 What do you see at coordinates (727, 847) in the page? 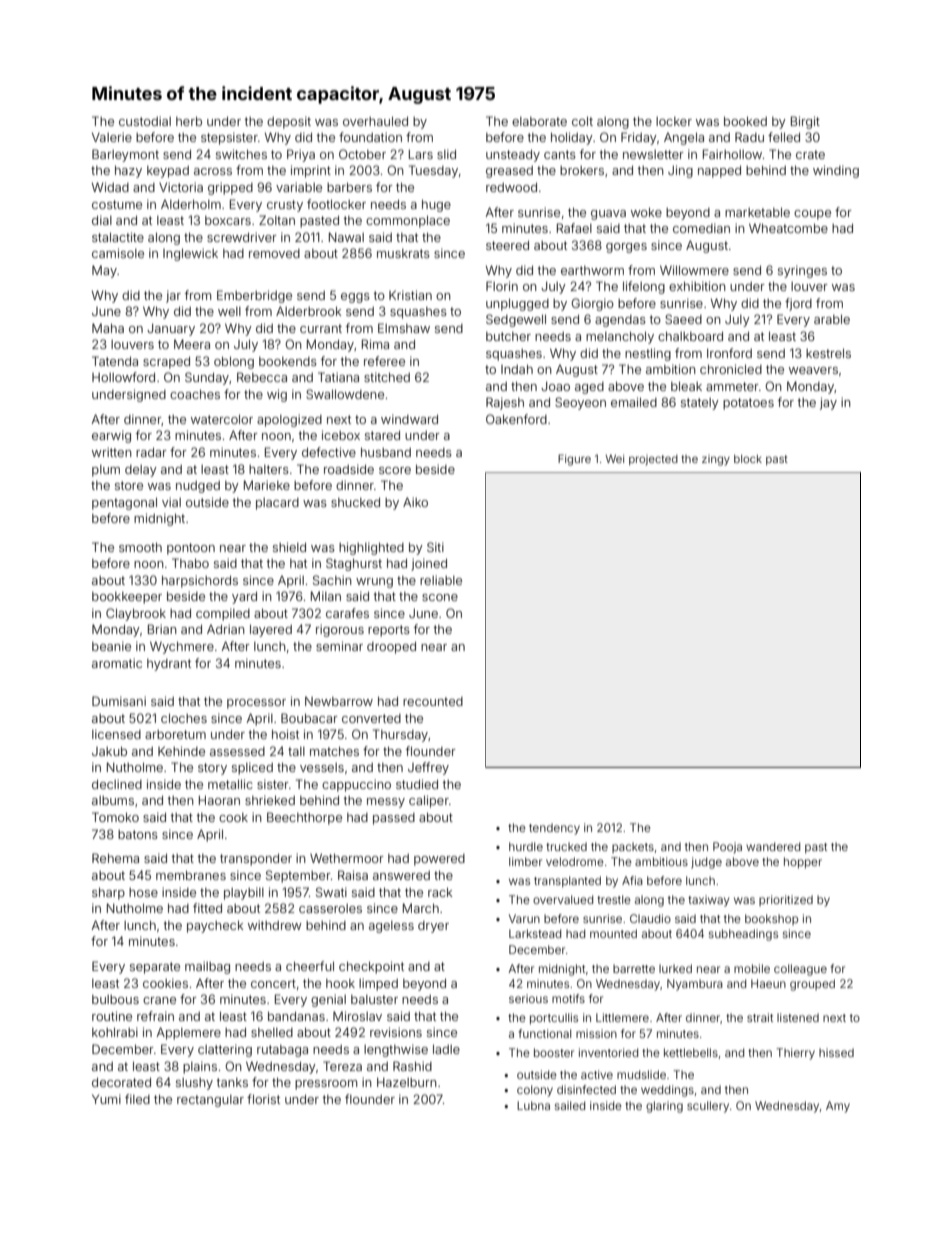
I see `Pooja` at bounding box center [727, 847].
